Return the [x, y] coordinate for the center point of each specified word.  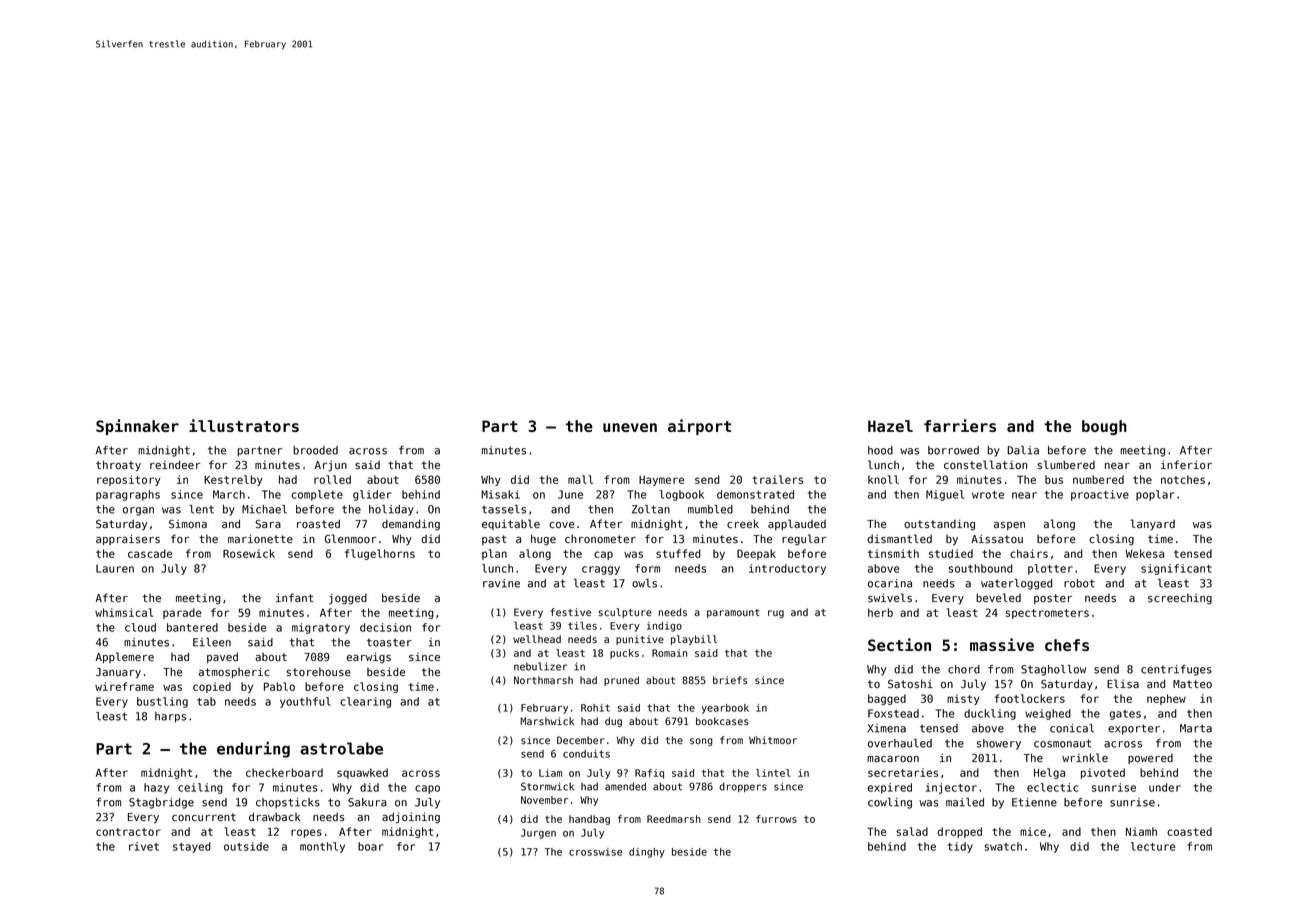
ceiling [200, 788]
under [1165, 787]
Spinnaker [137, 427]
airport [699, 427]
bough [1104, 427]
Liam [550, 773]
